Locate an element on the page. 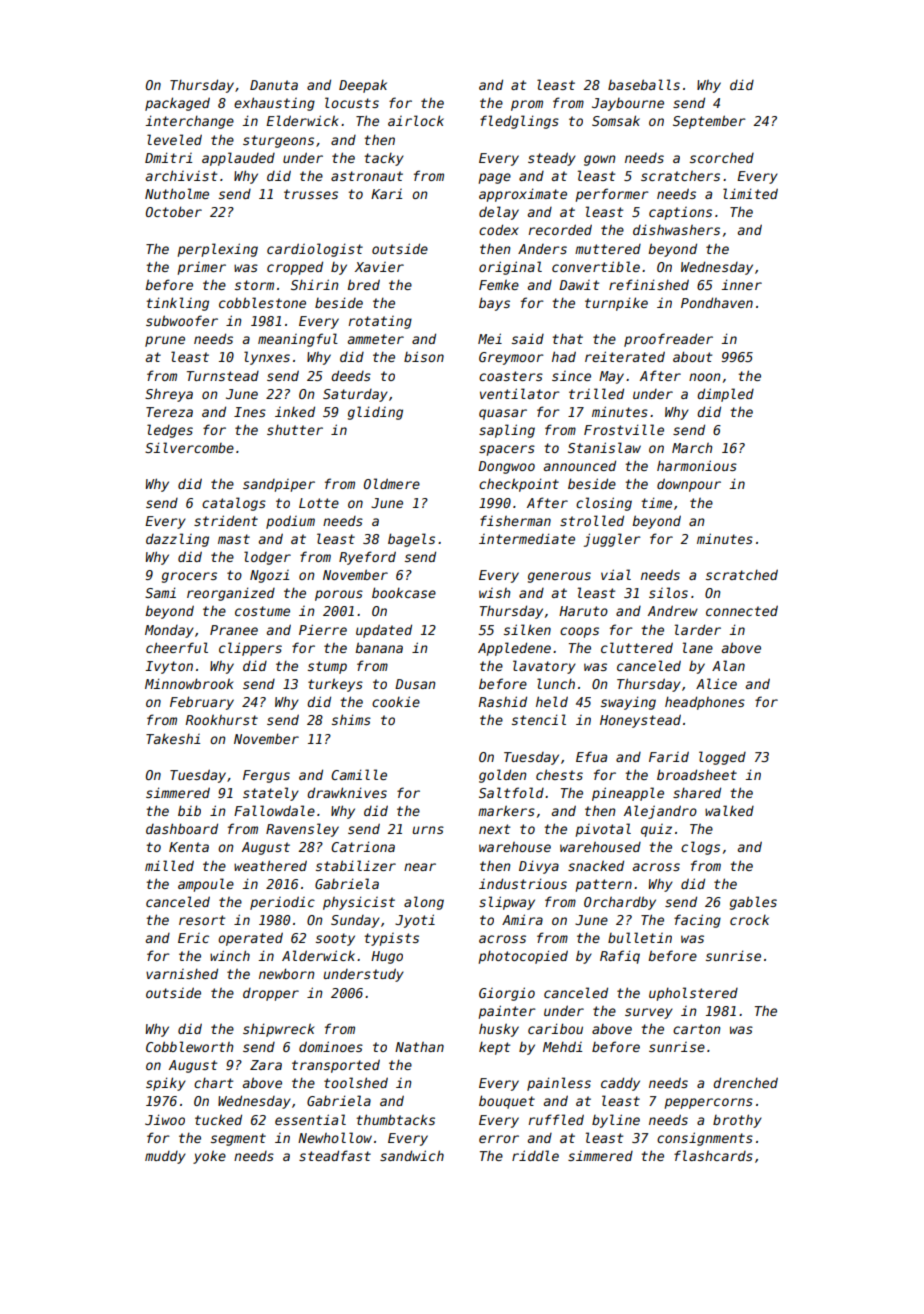 This document has height=1314, width=924. lynxes is located at coordinates (267, 358).
